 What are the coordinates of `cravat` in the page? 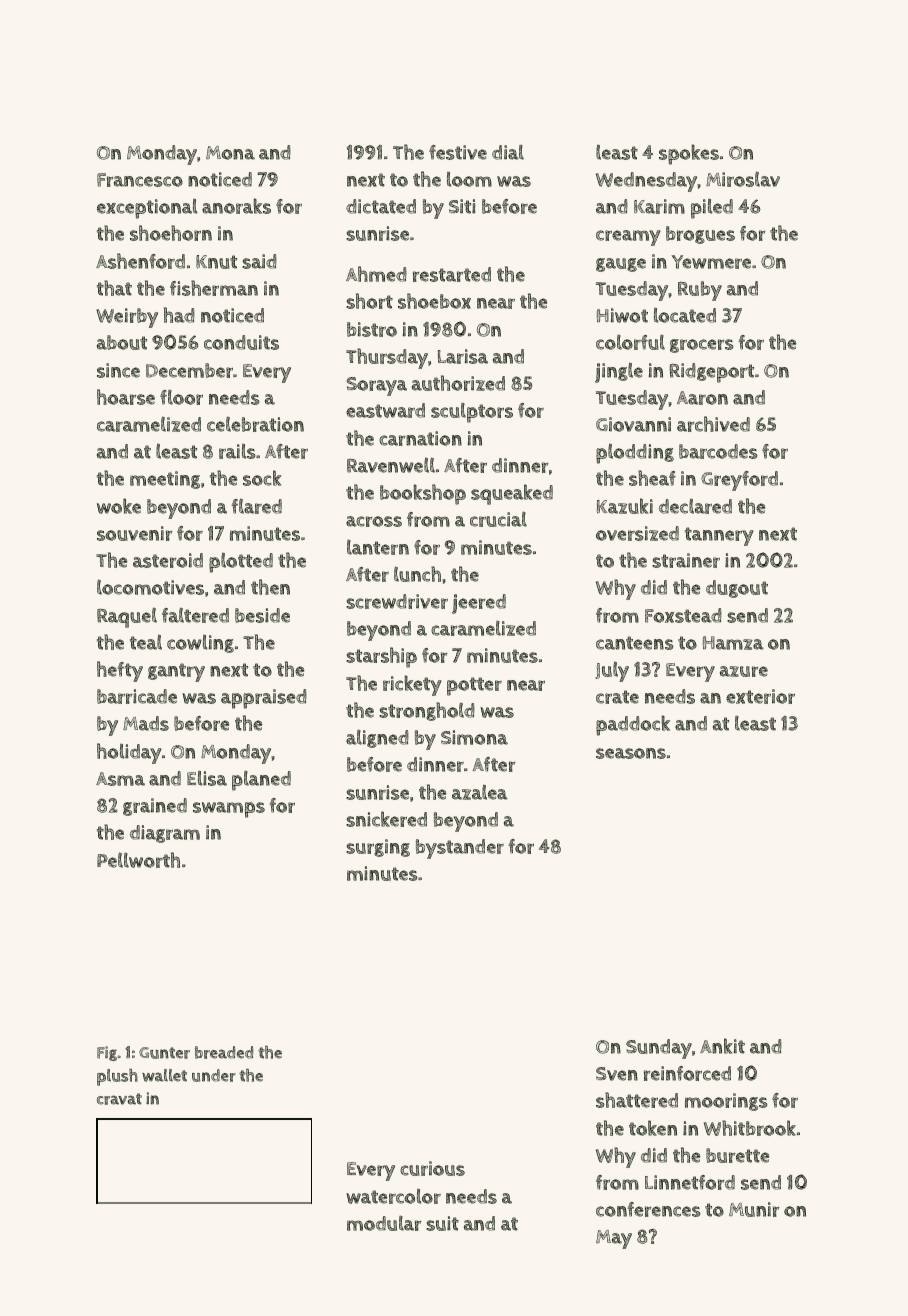 It's located at (119, 1099).
